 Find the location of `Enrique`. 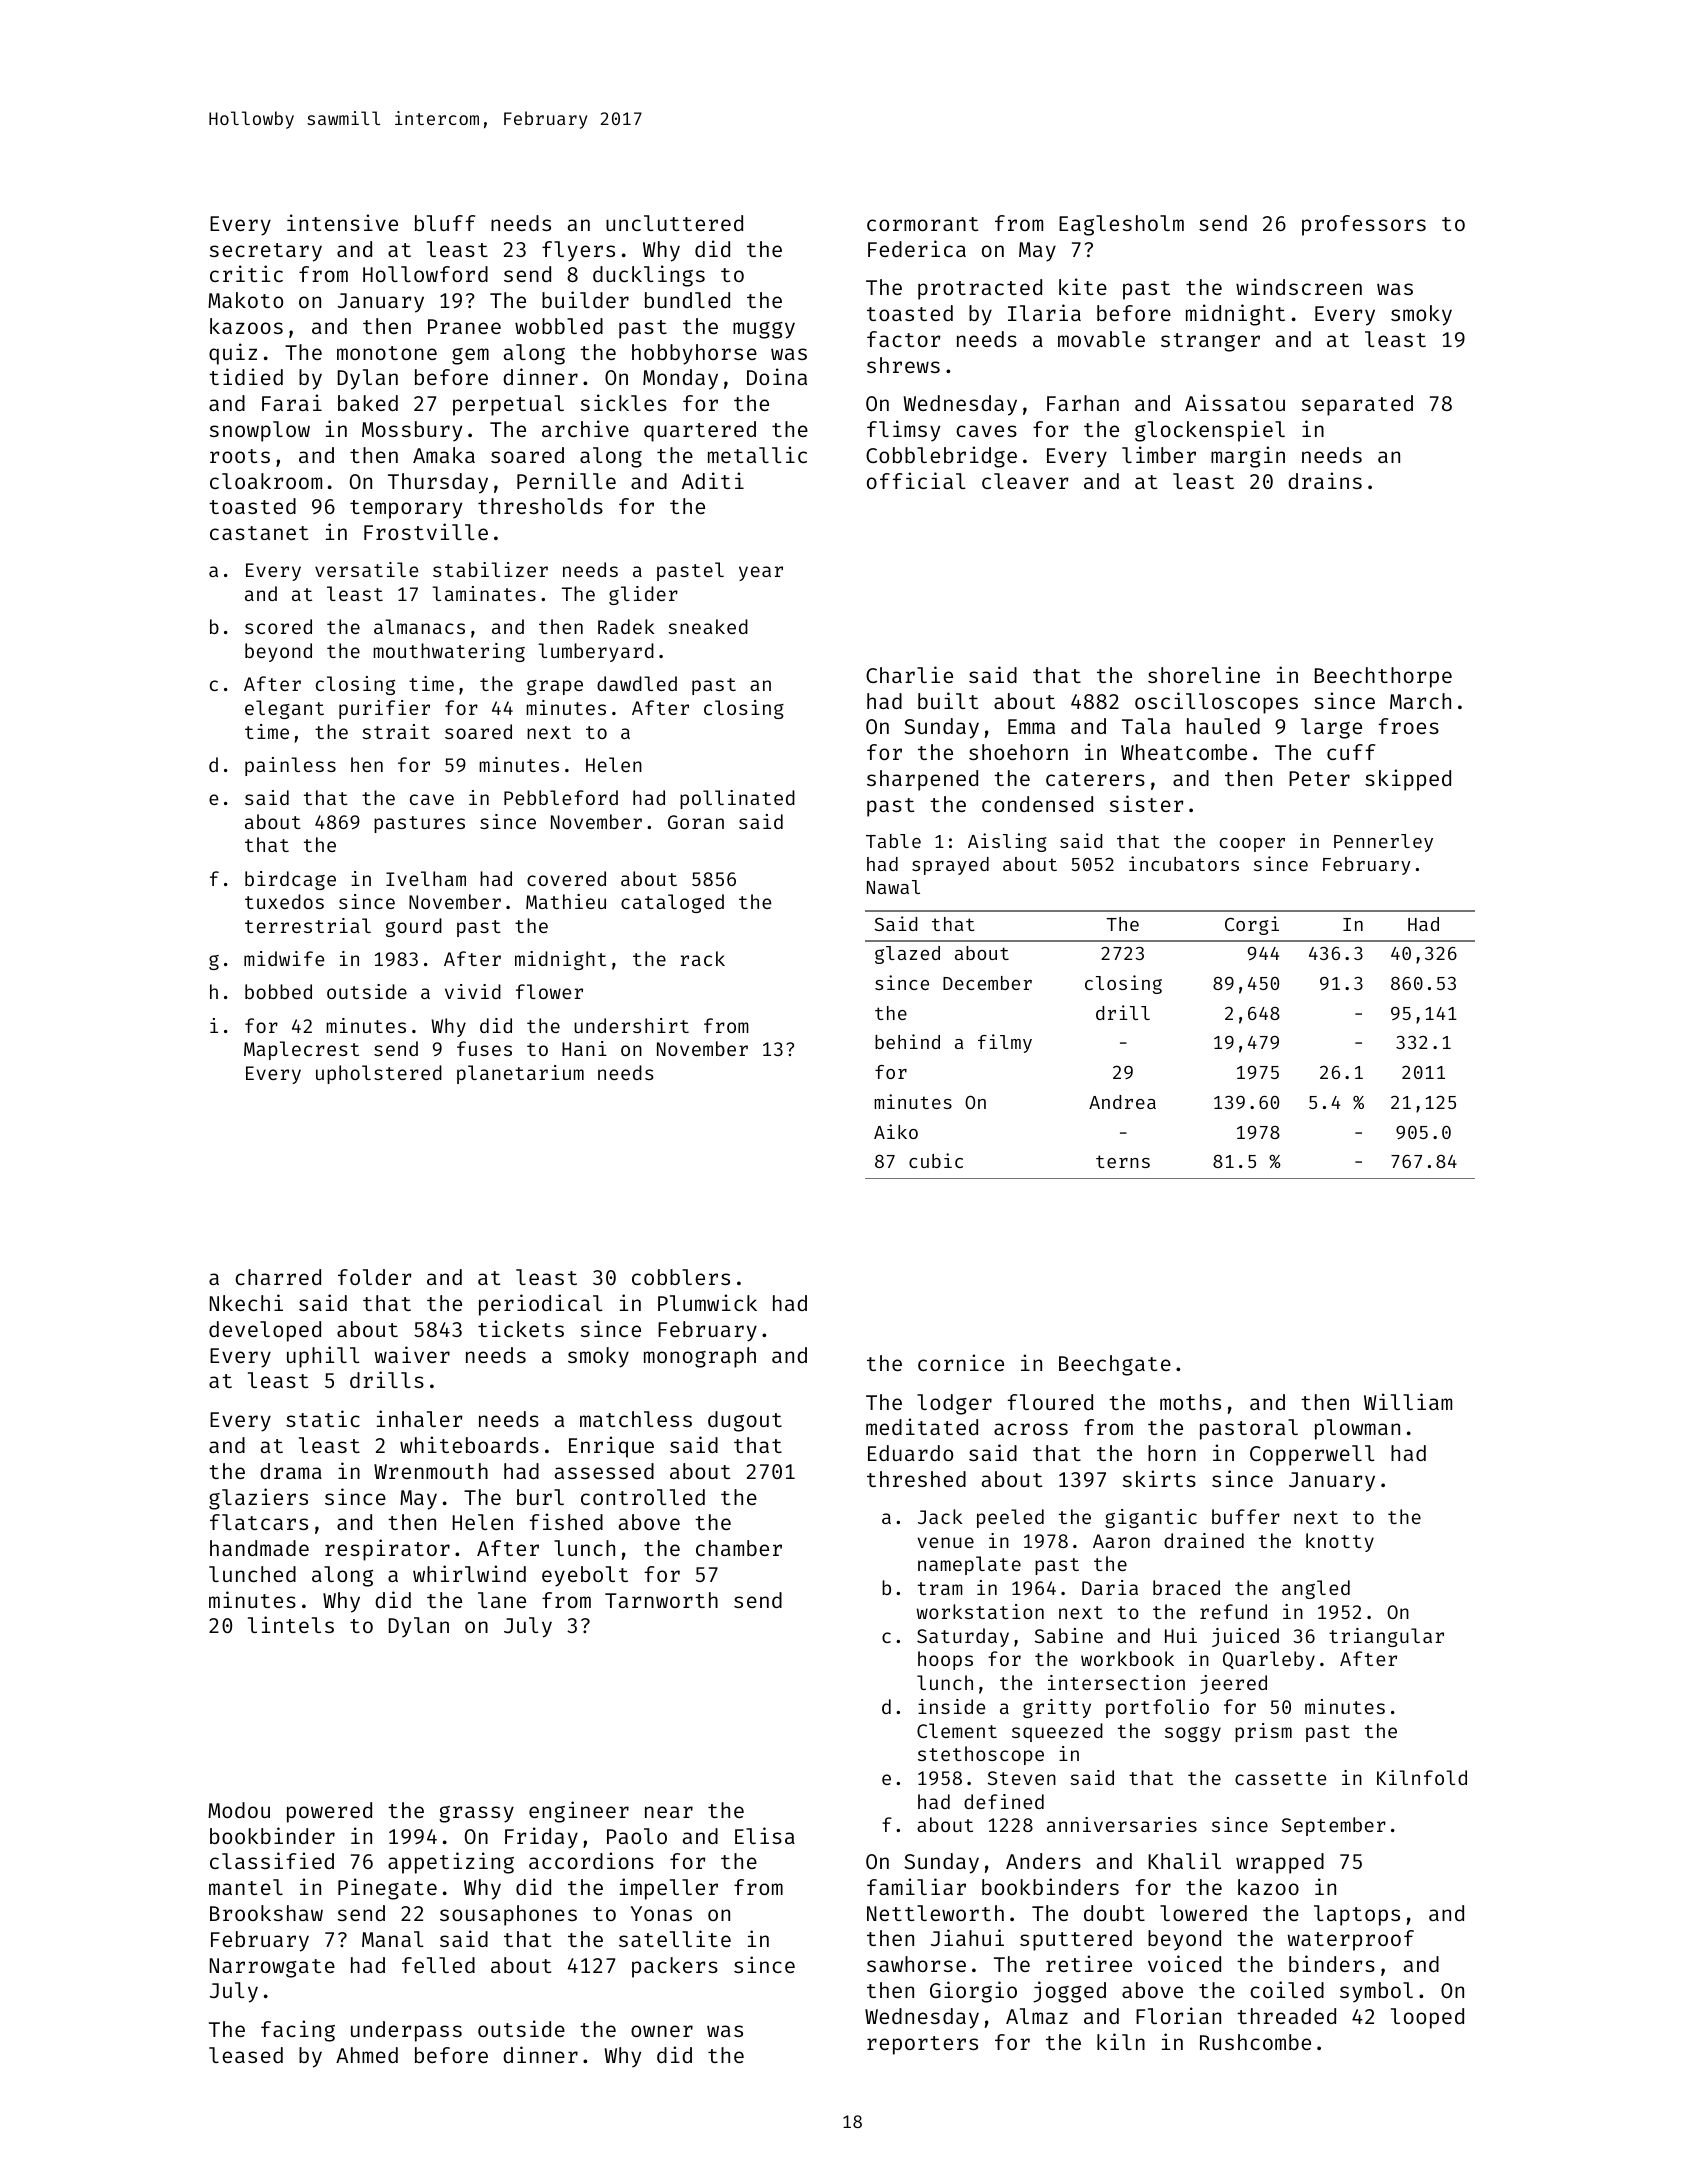

Enrique is located at coordinates (611, 1447).
